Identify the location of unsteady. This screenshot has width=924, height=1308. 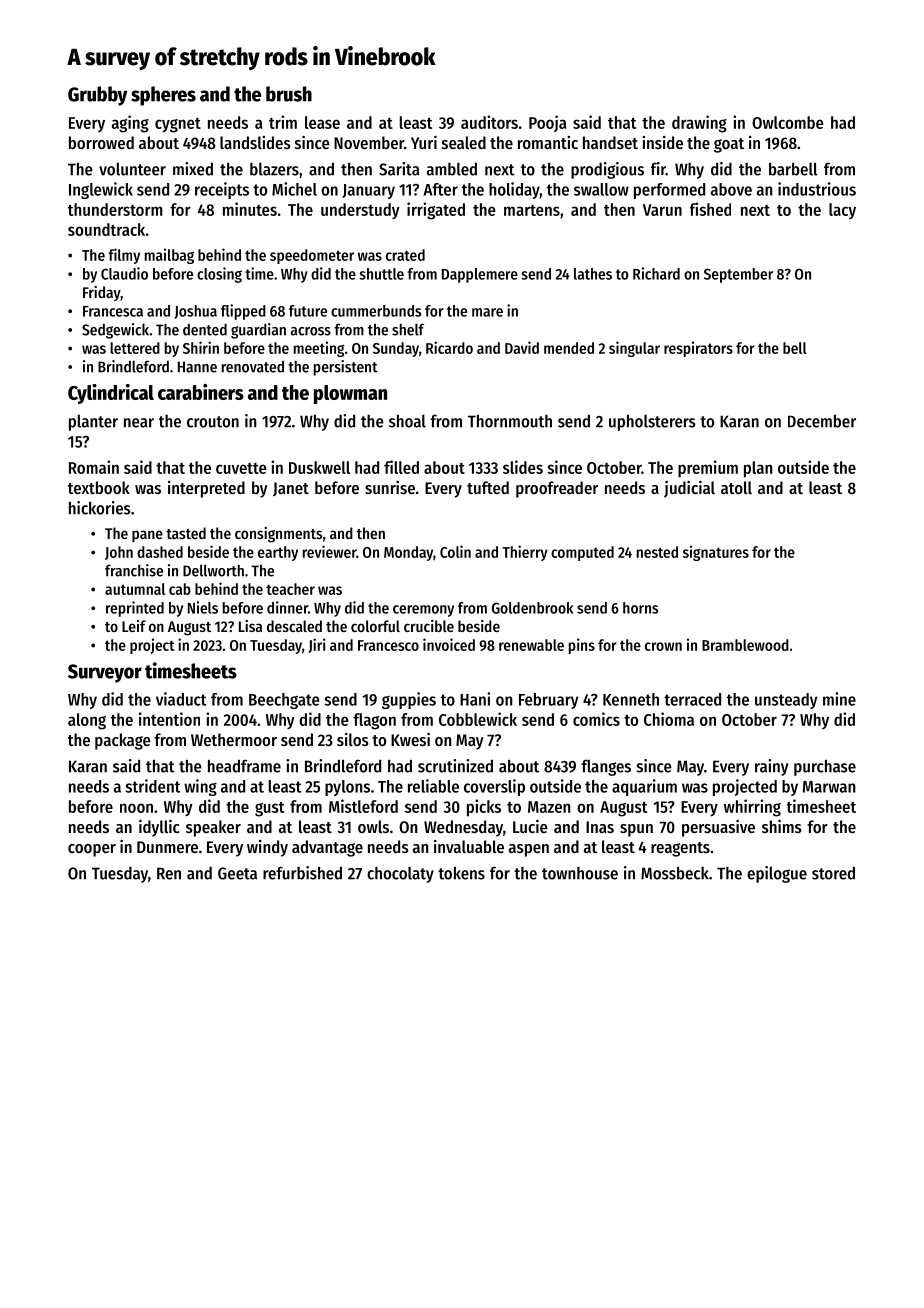
(786, 701).
